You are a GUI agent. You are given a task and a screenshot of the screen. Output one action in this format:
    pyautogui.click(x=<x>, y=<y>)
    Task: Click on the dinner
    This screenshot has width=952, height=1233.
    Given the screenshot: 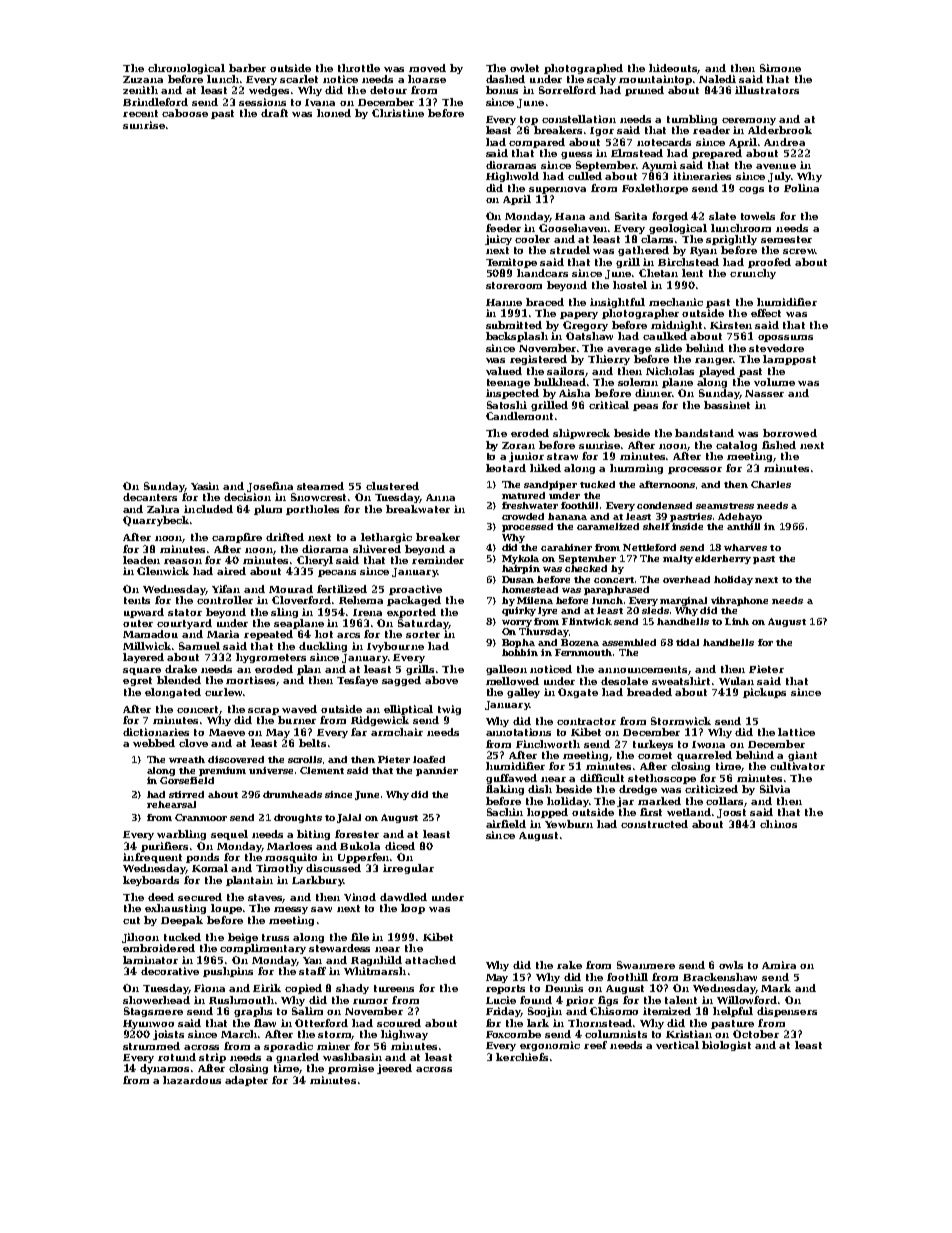 What is the action you would take?
    pyautogui.click(x=653, y=393)
